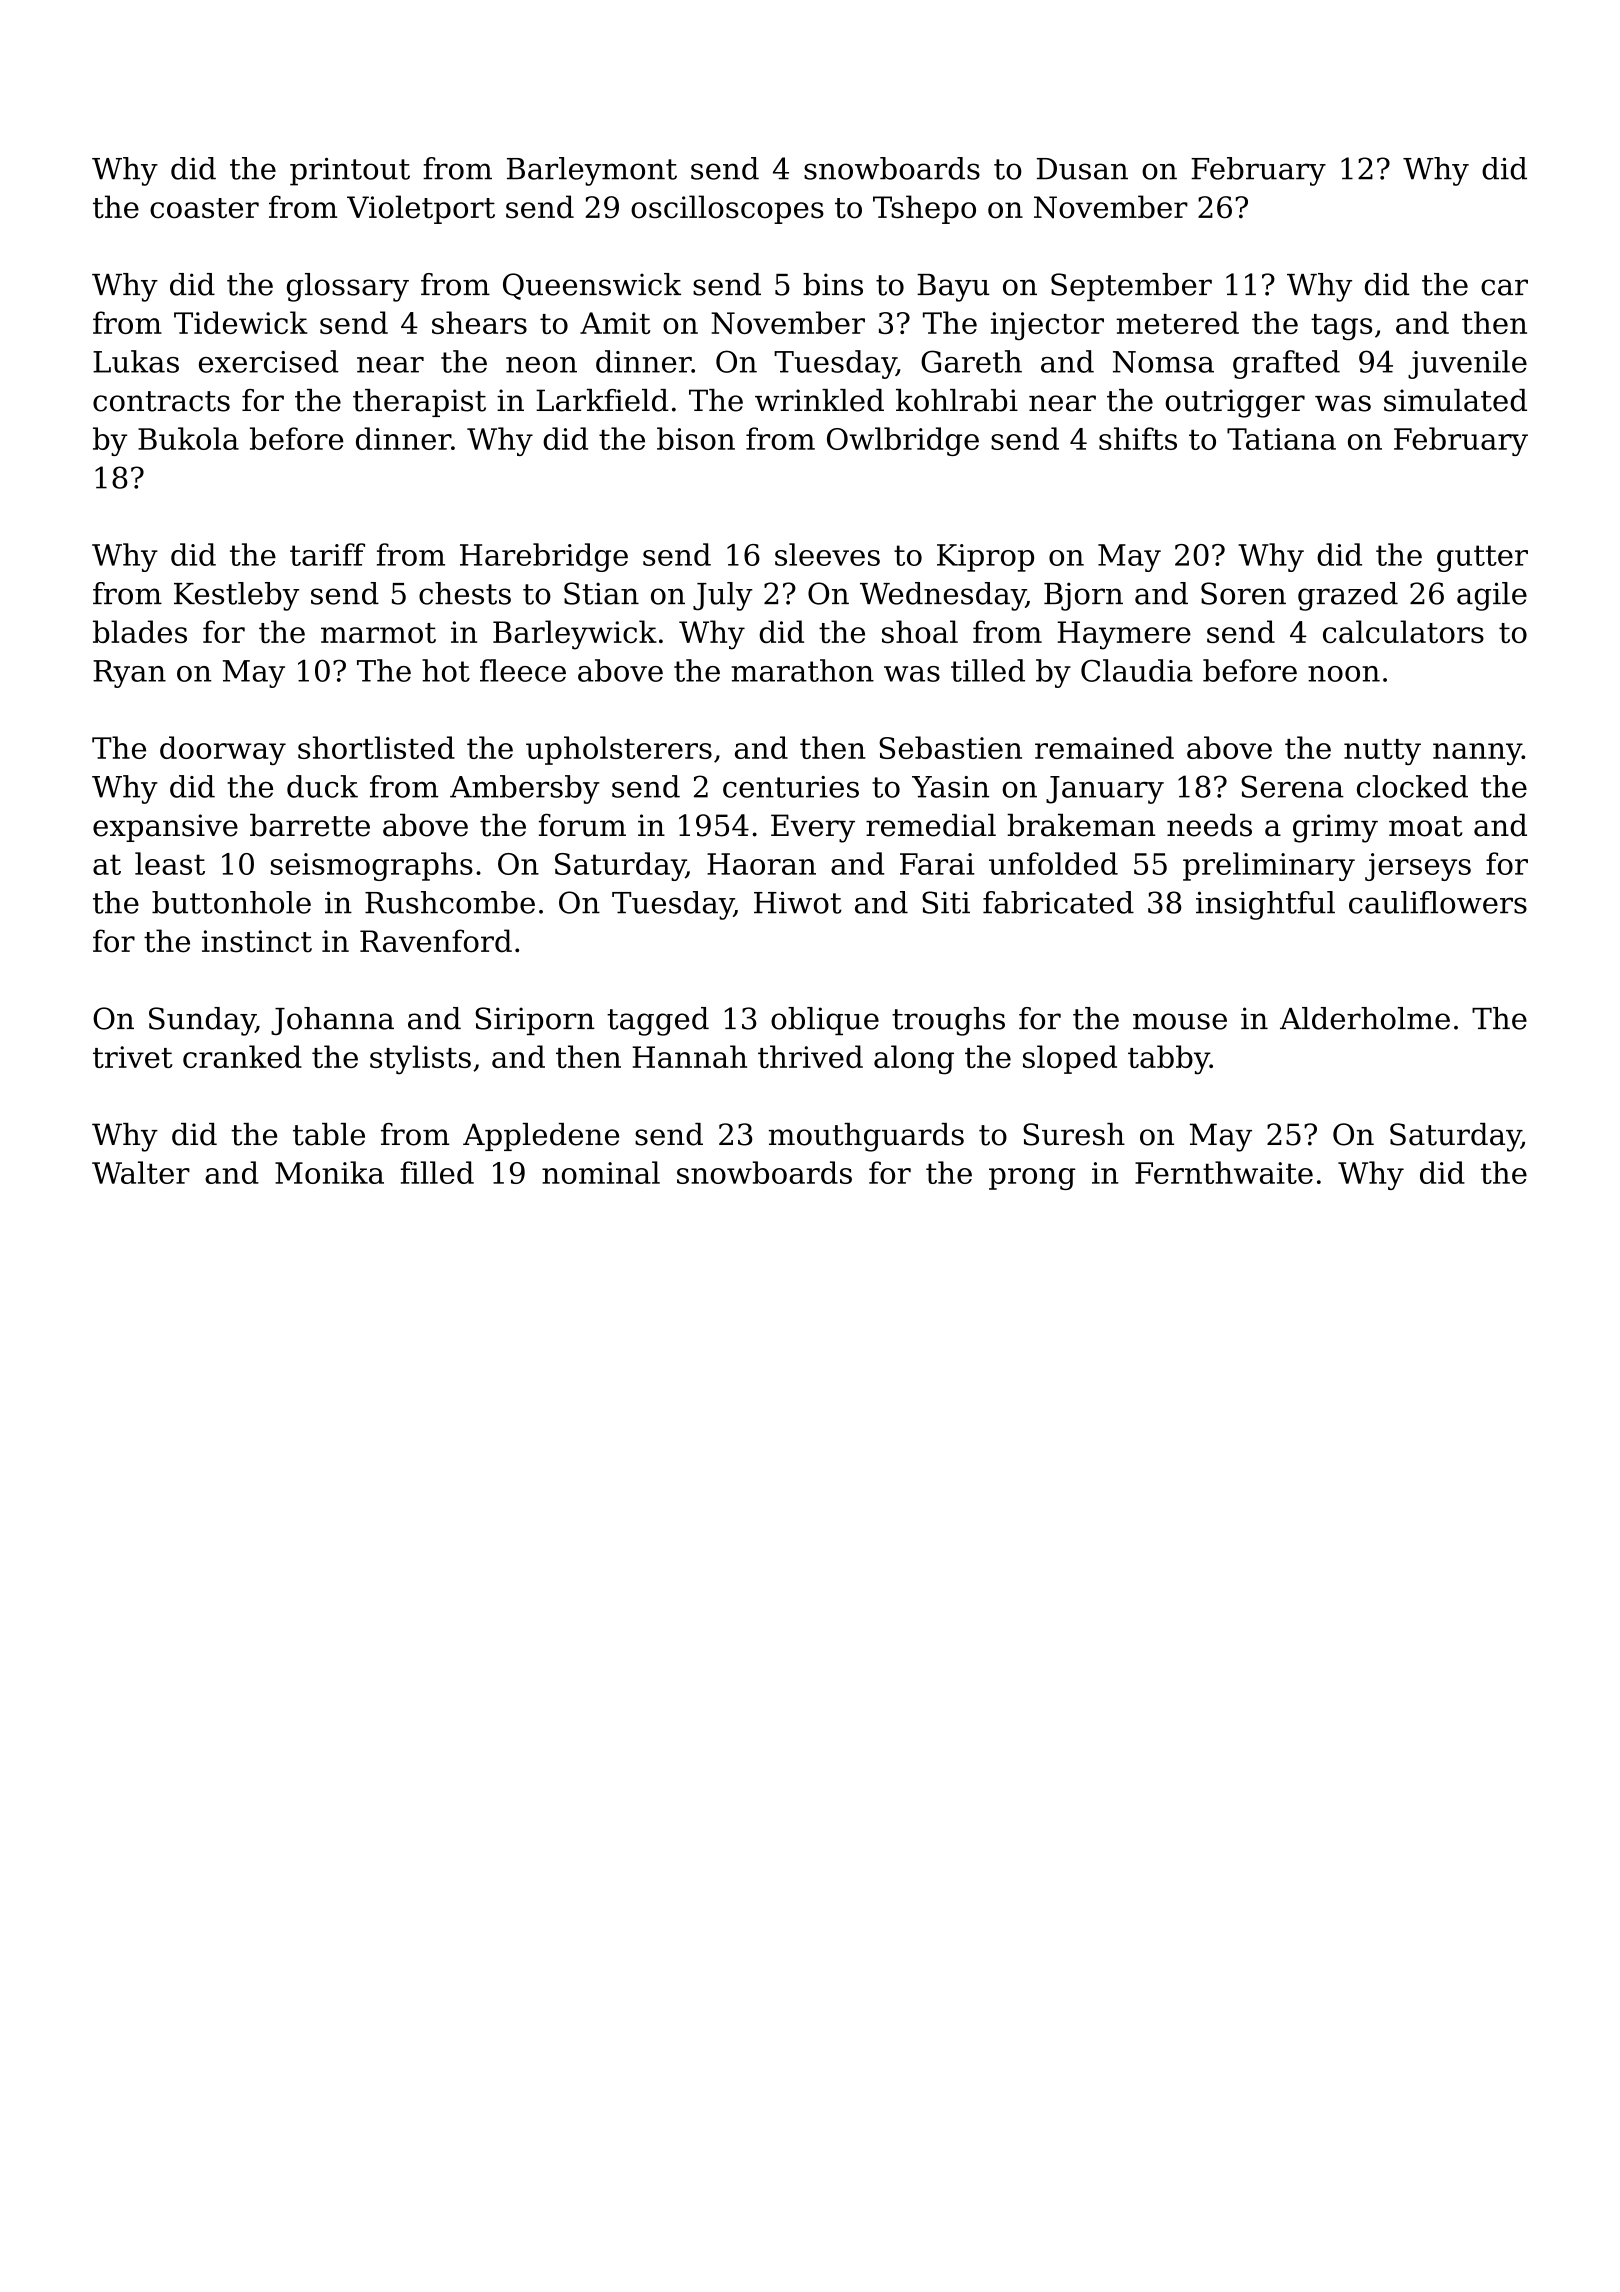 This screenshot has width=1620, height=2292. What do you see at coordinates (592, 171) in the screenshot?
I see `Barleymont` at bounding box center [592, 171].
